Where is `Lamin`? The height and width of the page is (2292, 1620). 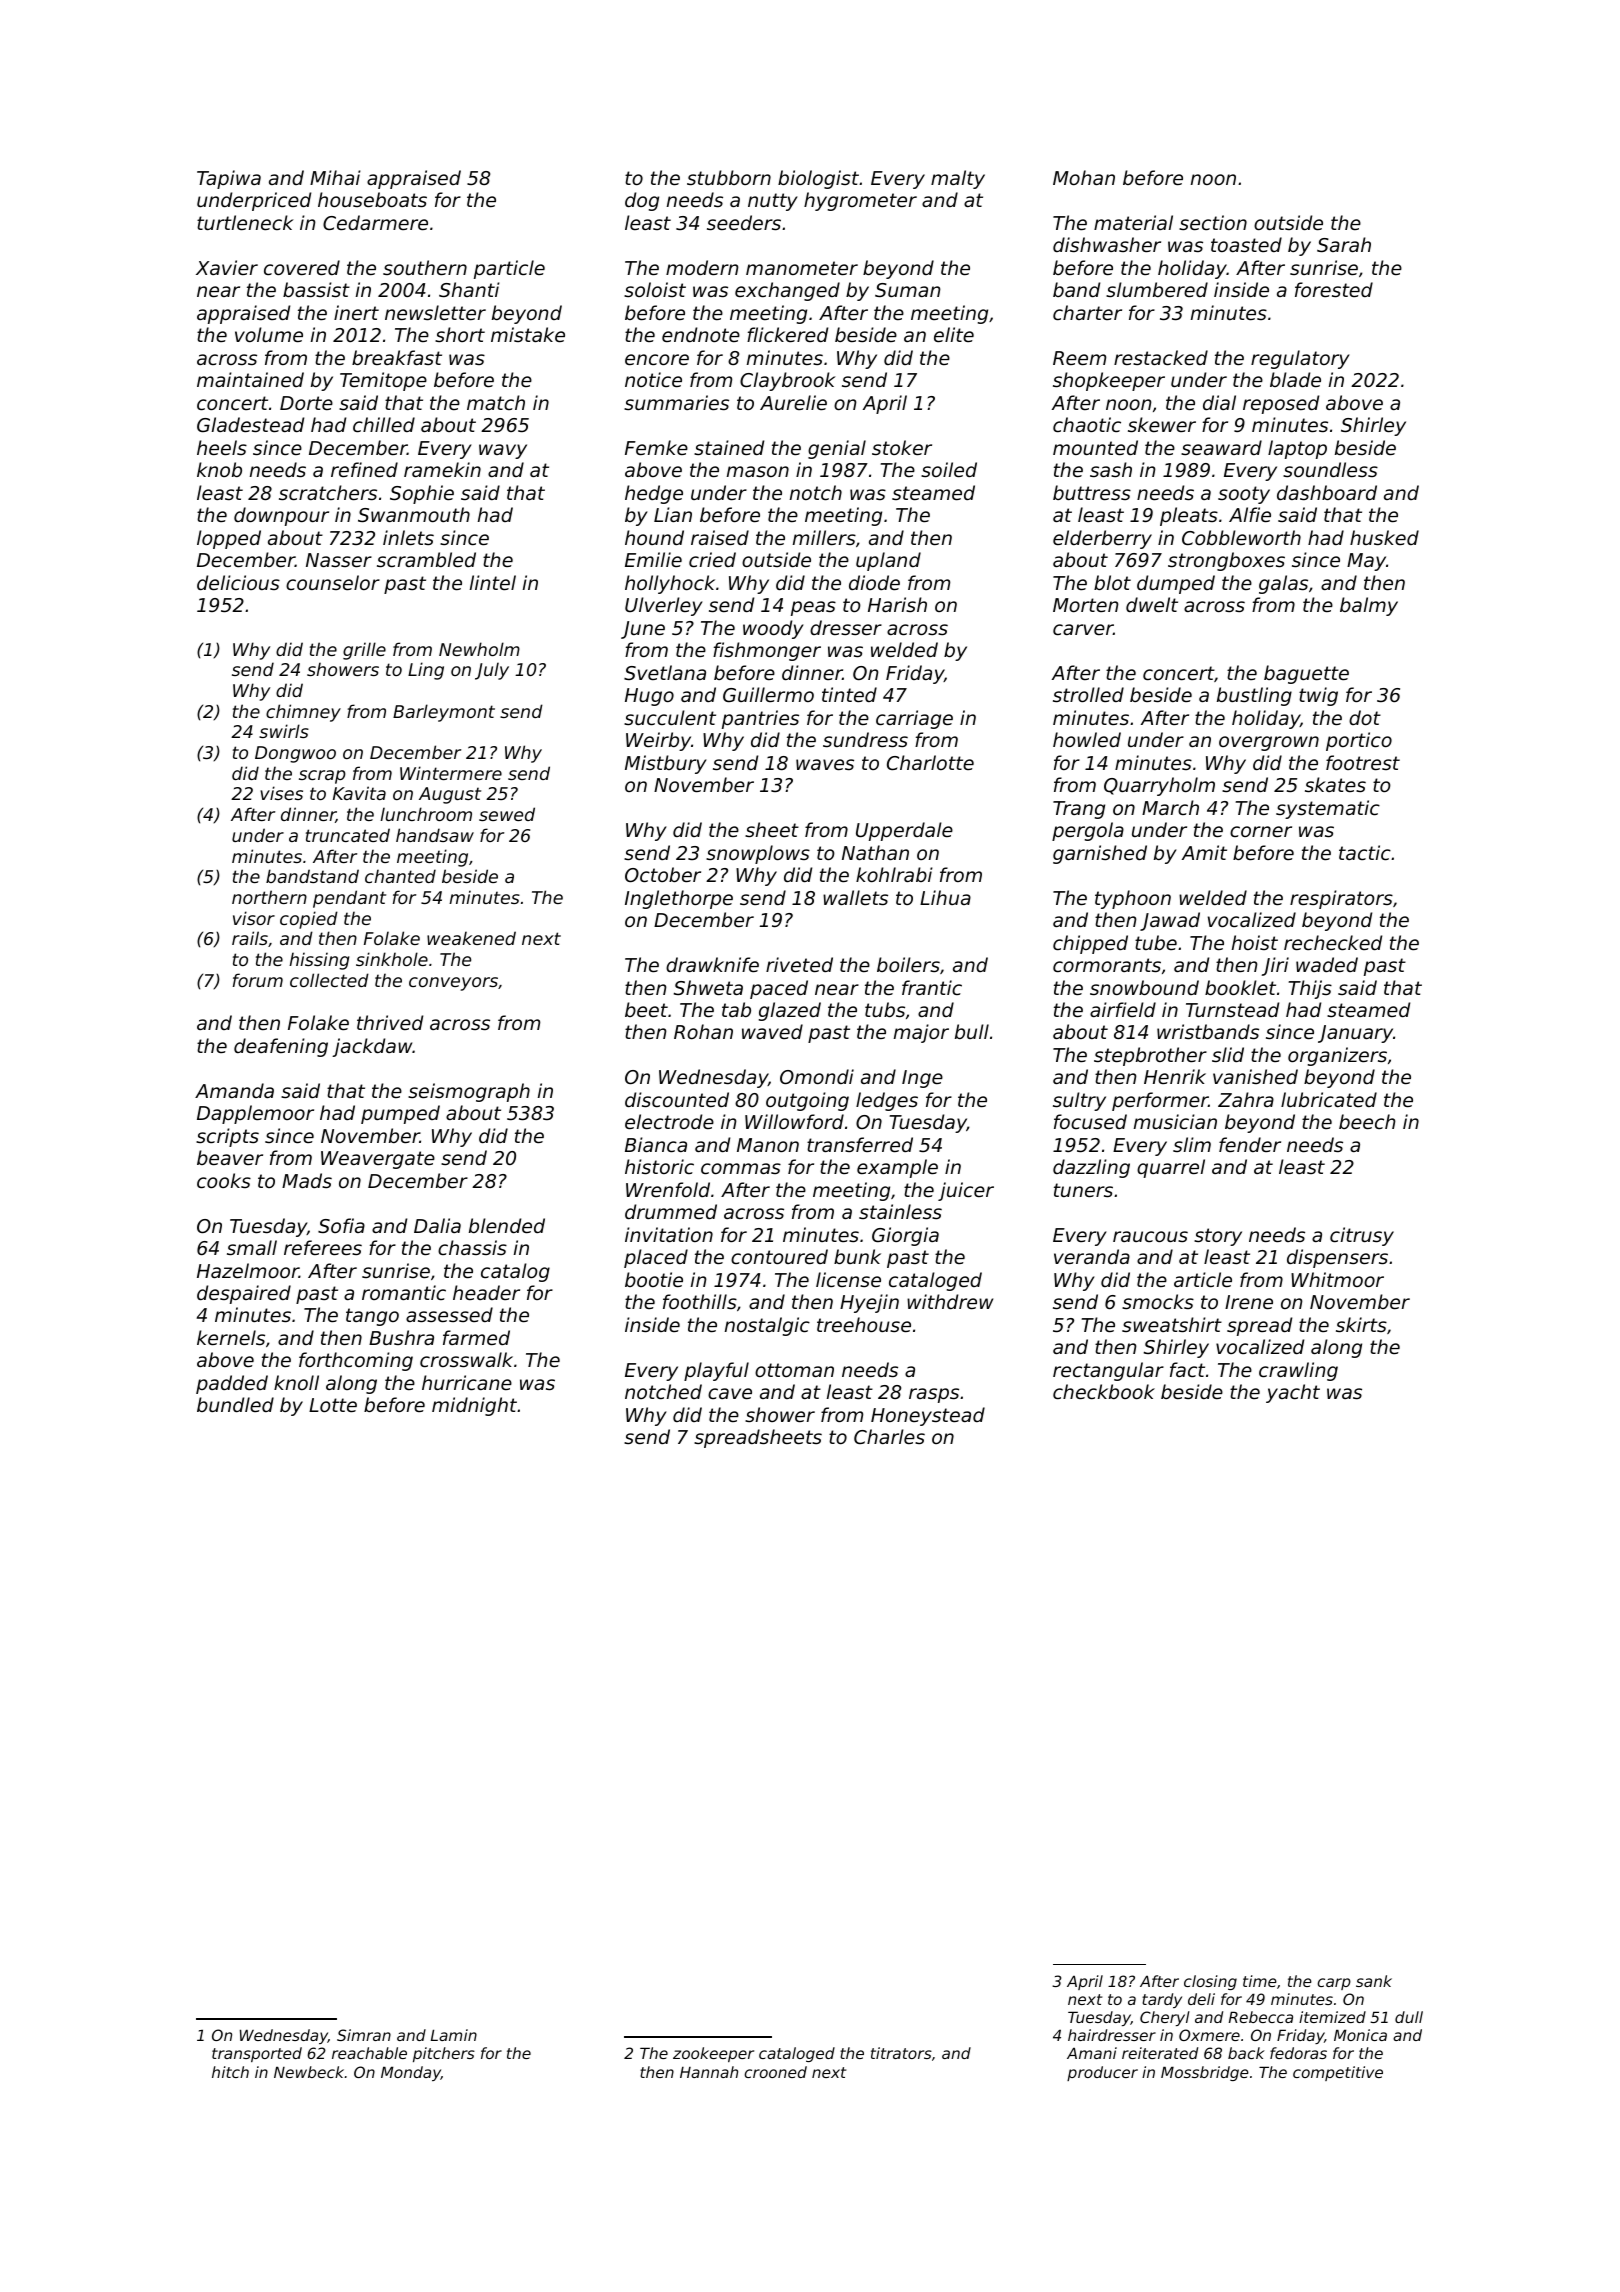 Lamin is located at coordinates (454, 2035).
